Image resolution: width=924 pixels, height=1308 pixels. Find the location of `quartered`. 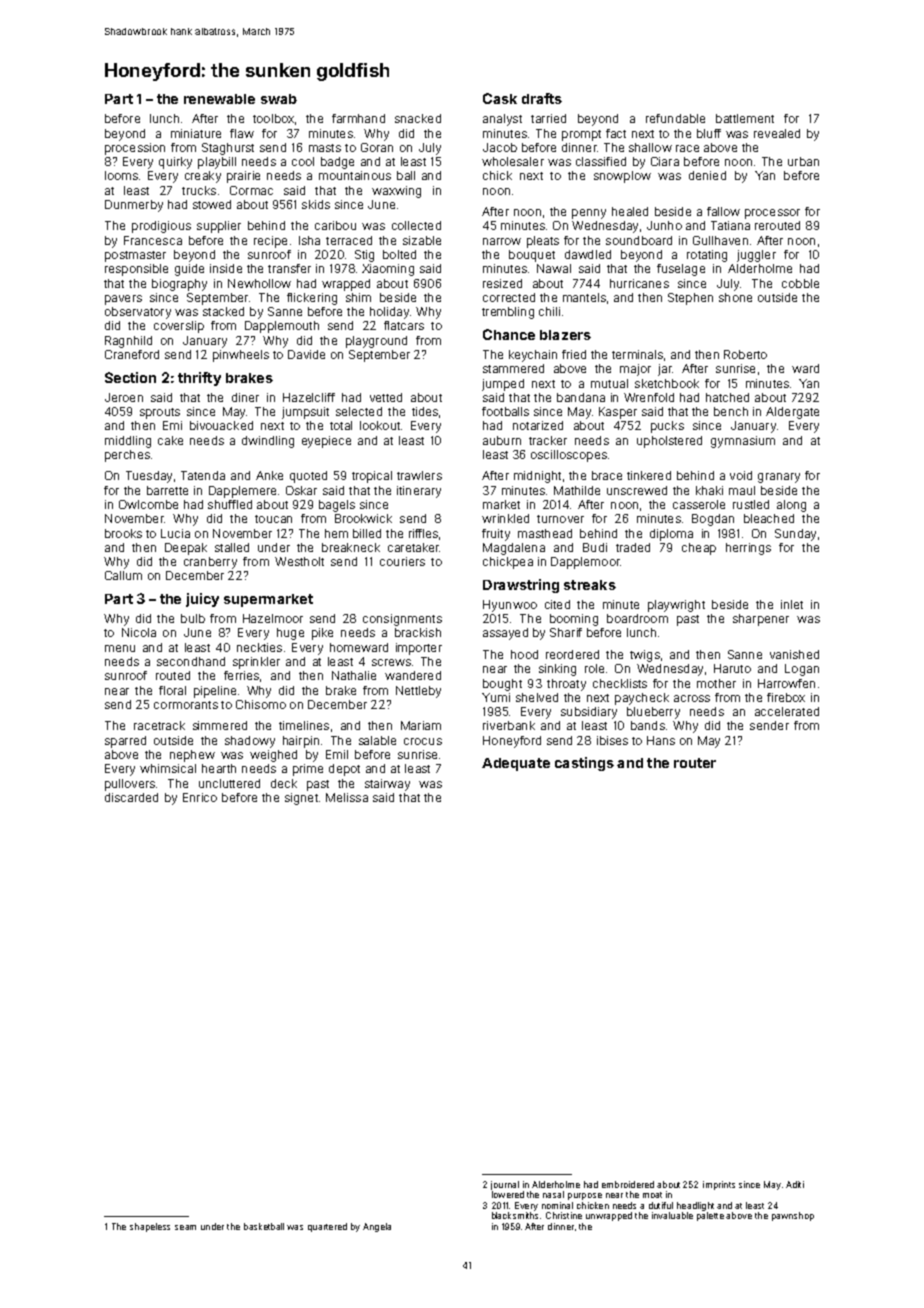

quartered is located at coordinates (327, 1227).
